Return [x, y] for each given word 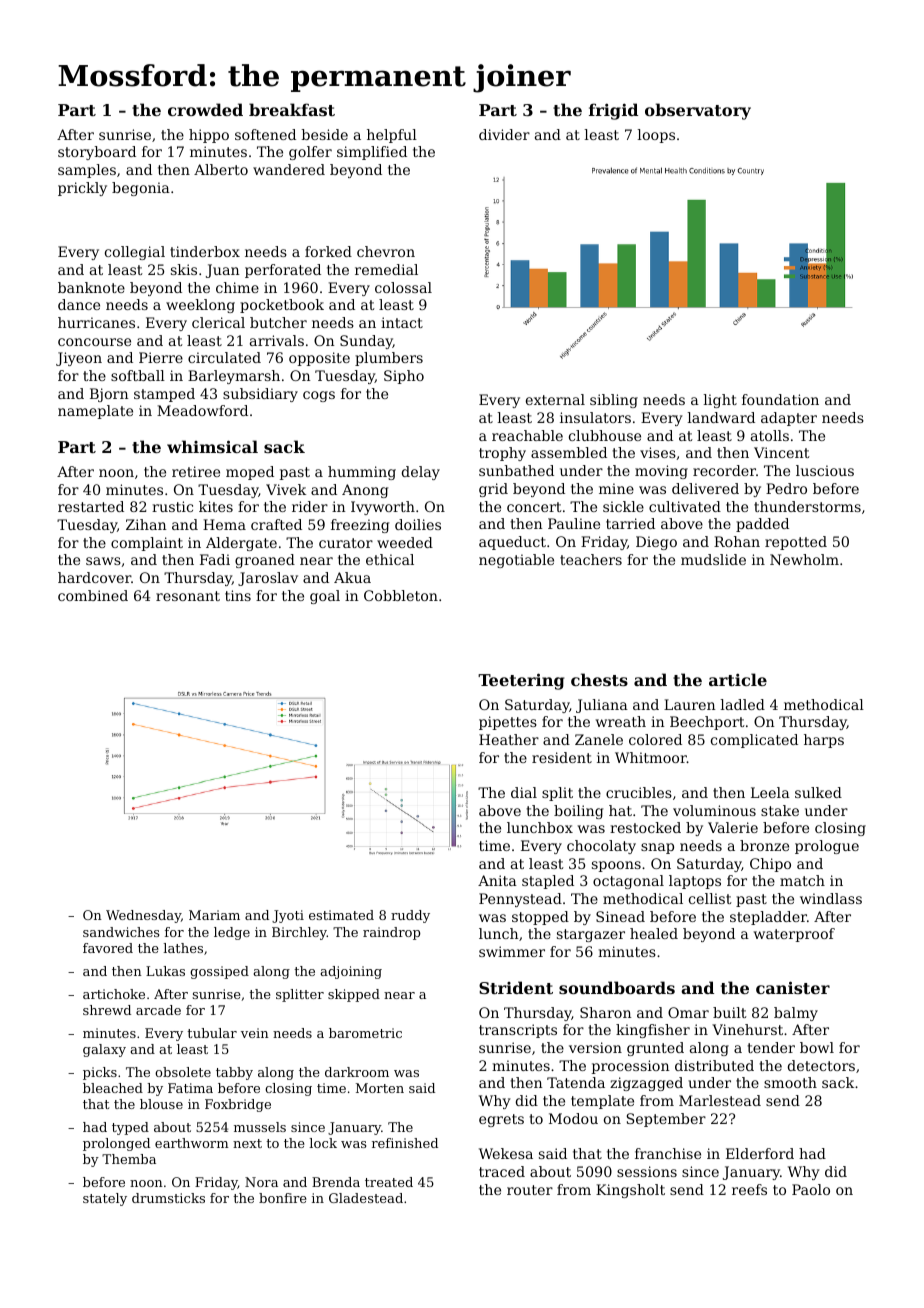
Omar [688, 1012]
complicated [754, 741]
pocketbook [282, 306]
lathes [183, 948]
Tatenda [576, 1082]
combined [93, 595]
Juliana [602, 706]
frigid [613, 111]
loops [656, 136]
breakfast [292, 109]
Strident [516, 987]
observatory [698, 111]
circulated [224, 357]
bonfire [282, 1198]
